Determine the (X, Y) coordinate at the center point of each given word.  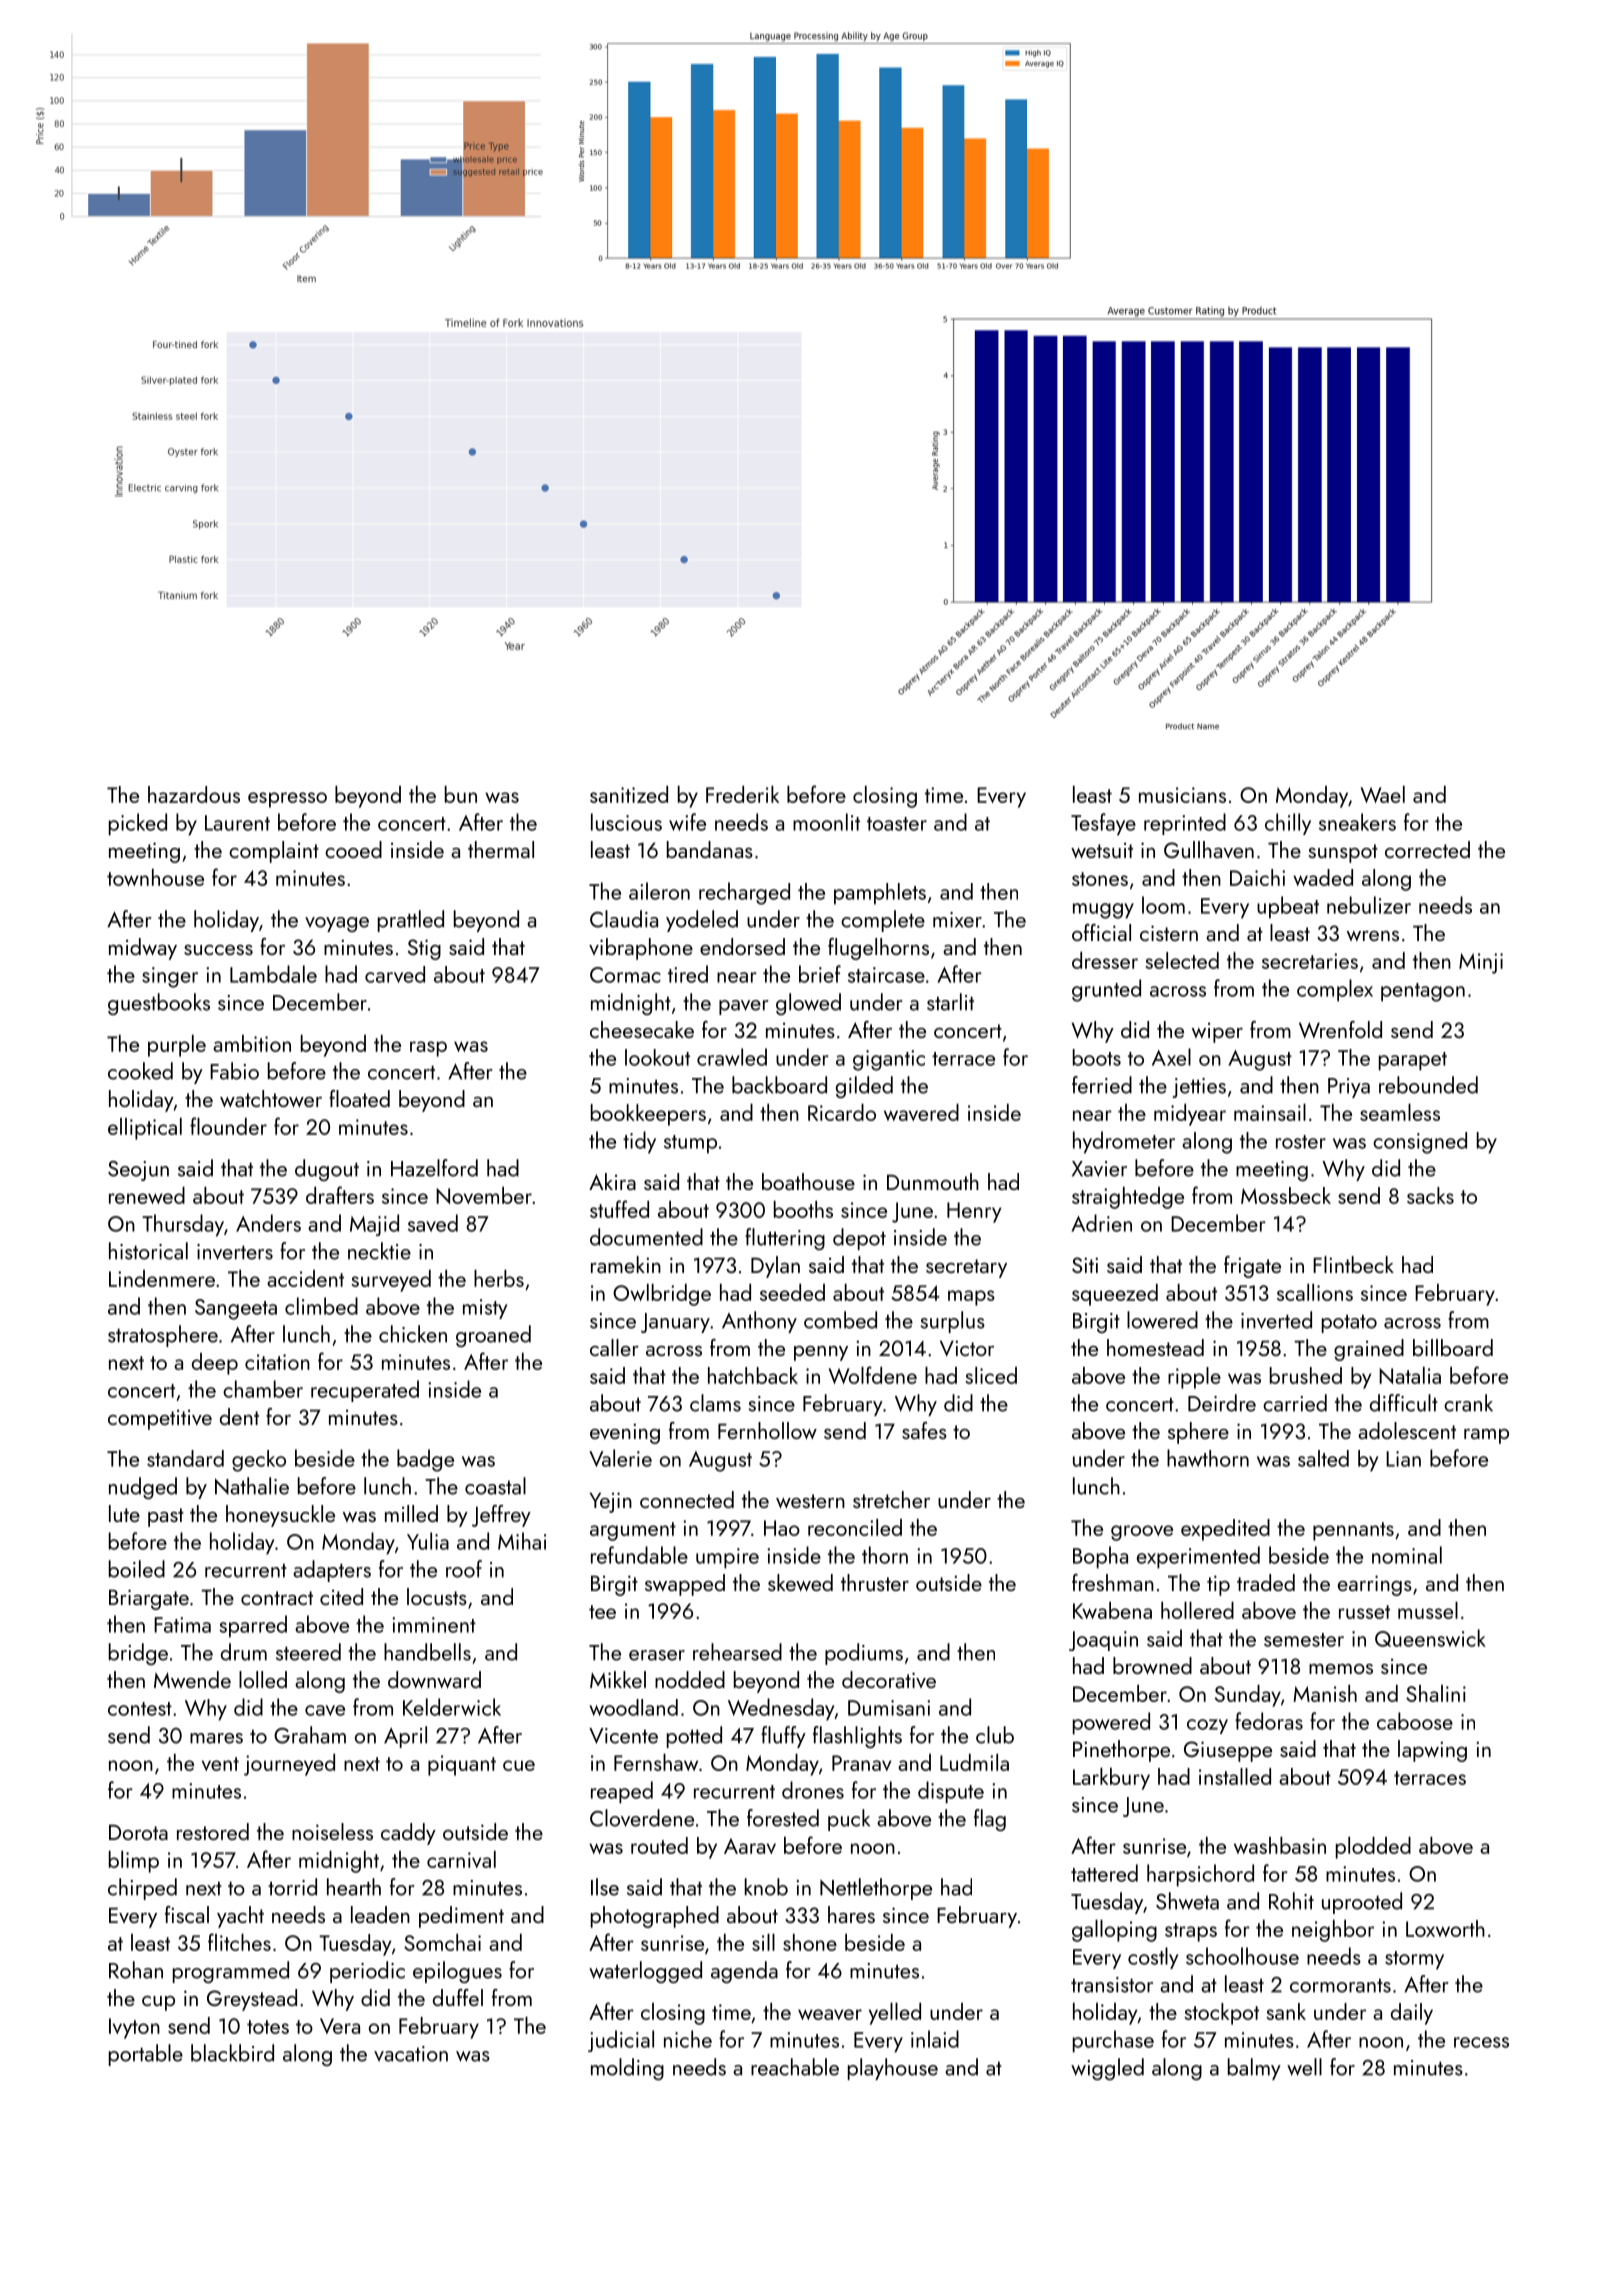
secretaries (1310, 961)
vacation (411, 2054)
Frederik (742, 794)
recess (1481, 2042)
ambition (252, 1043)
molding (627, 2069)
